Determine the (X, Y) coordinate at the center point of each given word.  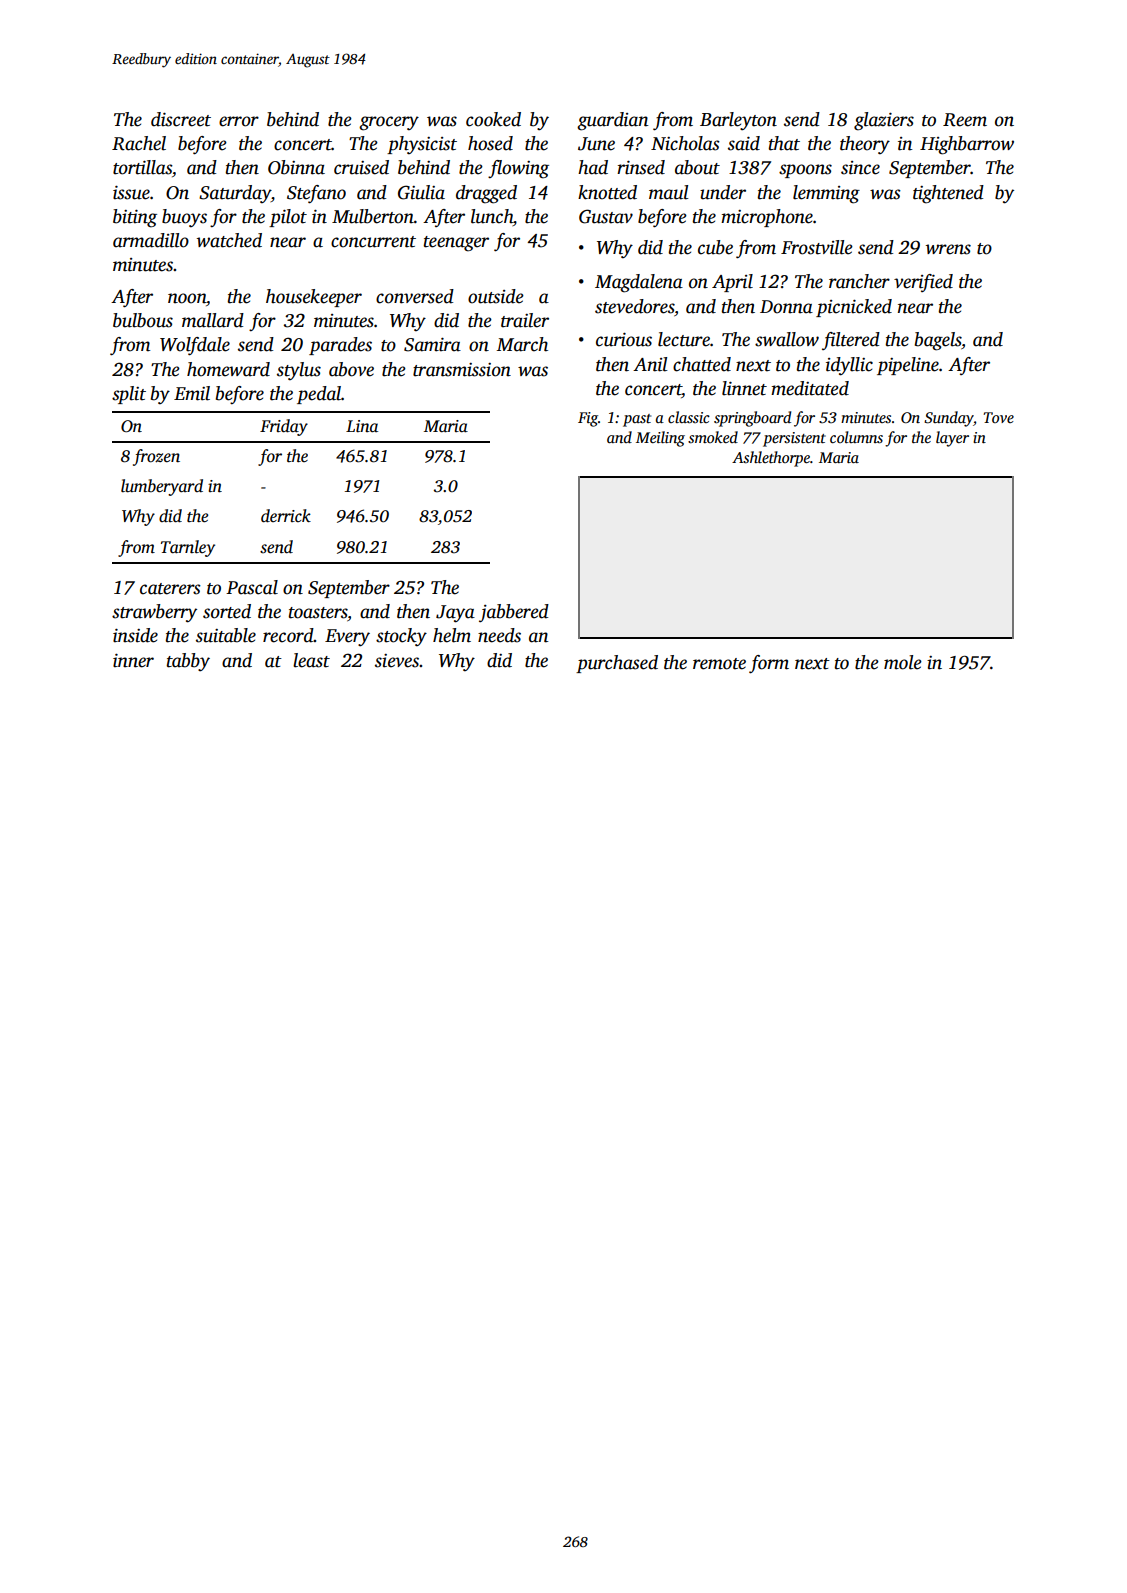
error (239, 121)
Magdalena (639, 283)
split (129, 395)
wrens (948, 249)
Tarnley (188, 548)
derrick (286, 516)
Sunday (949, 419)
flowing (518, 169)
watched (229, 240)
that (784, 143)
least (311, 660)
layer (952, 439)
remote (719, 664)
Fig (588, 419)
